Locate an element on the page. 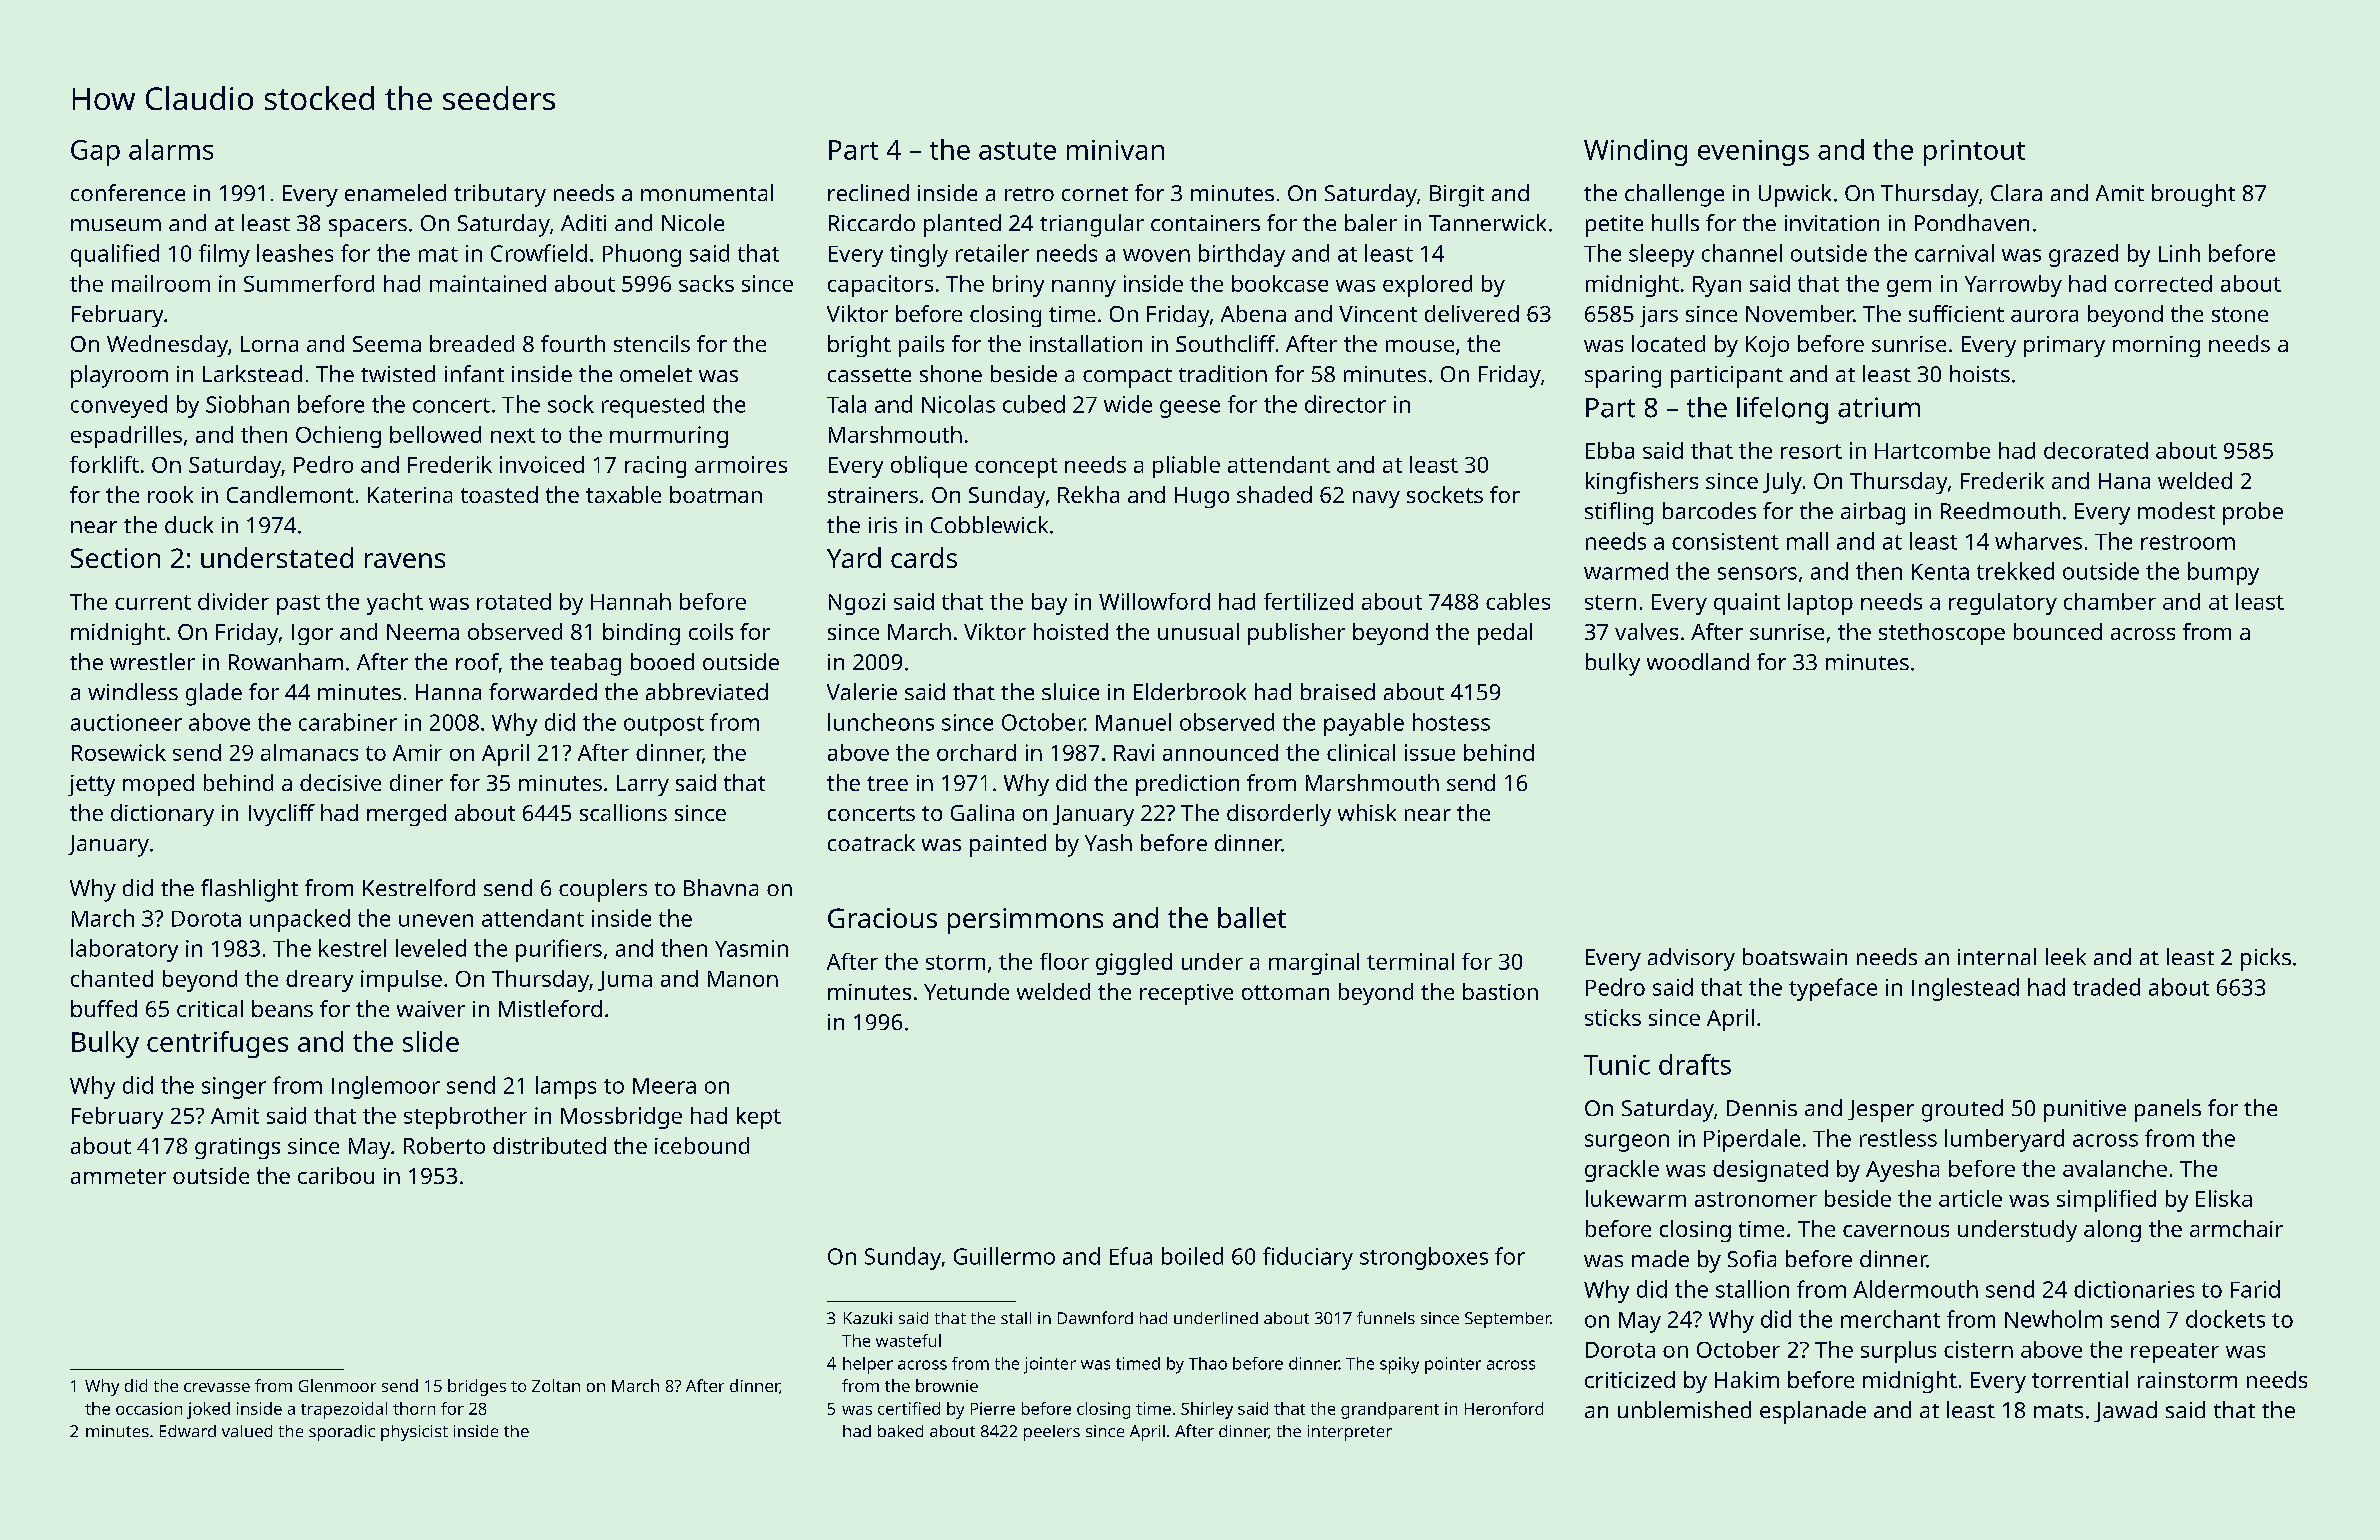 This document has height=1540, width=2380. physicist is located at coordinates (414, 1433).
